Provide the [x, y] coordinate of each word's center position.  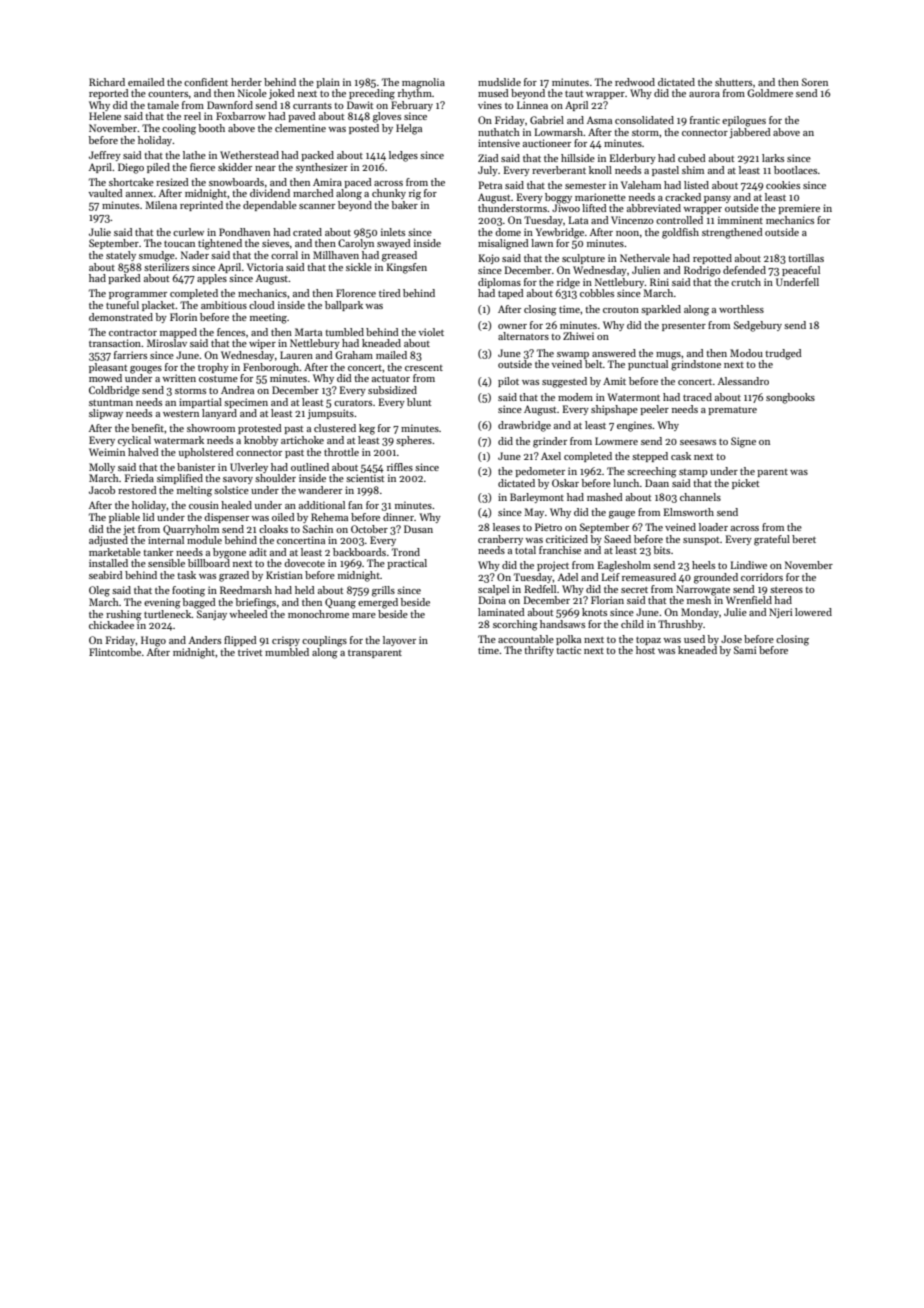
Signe [743, 442]
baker [405, 205]
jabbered [750, 133]
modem [575, 397]
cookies [783, 185]
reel [192, 116]
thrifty [539, 651]
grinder [550, 442]
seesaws [698, 442]
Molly [102, 468]
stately [121, 256]
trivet [250, 652]
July [488, 171]
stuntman [111, 403]
